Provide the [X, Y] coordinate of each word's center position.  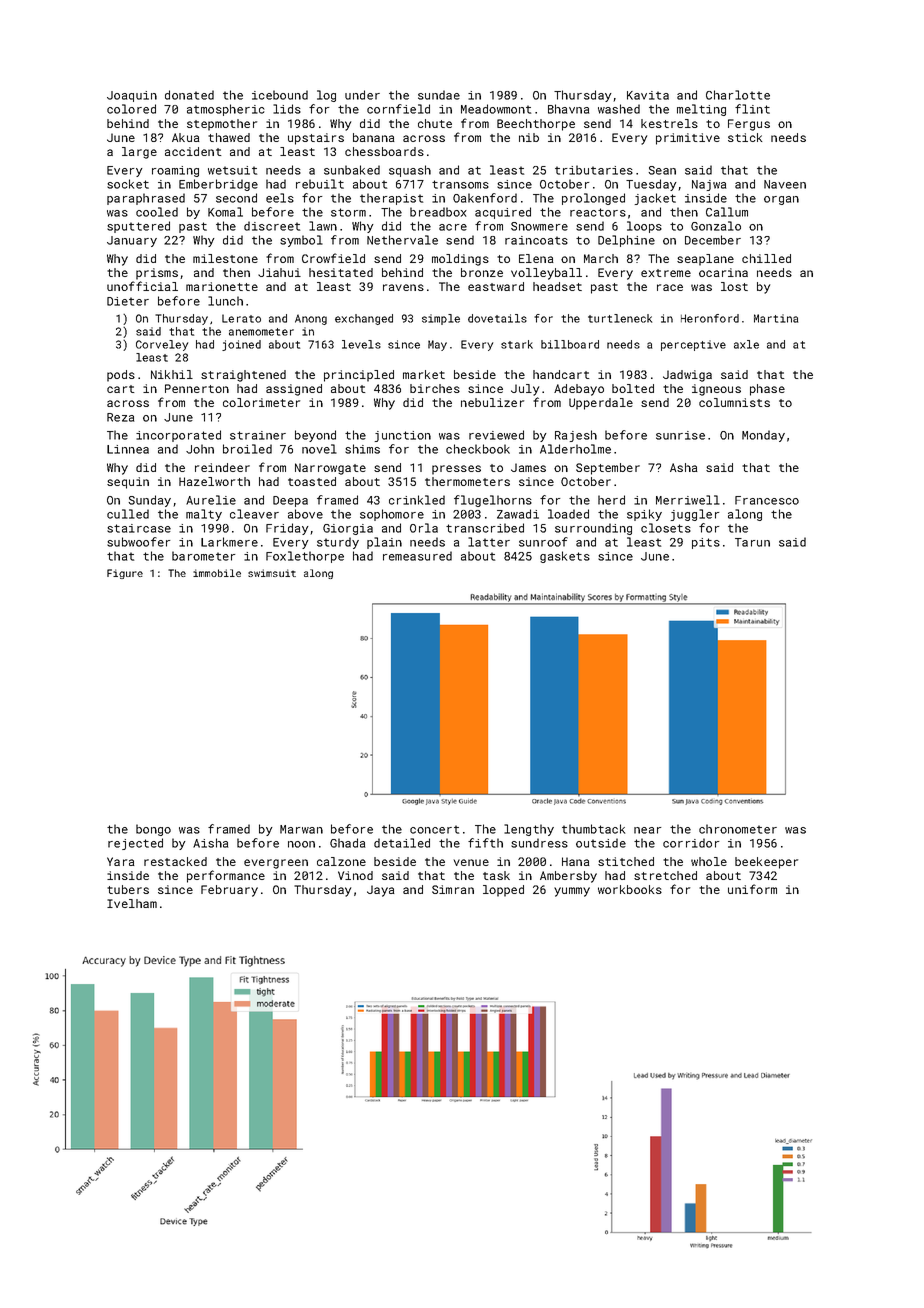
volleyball [546, 274]
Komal [225, 212]
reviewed [496, 435]
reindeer [222, 467]
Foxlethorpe [305, 557]
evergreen [276, 864]
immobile [217, 573]
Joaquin [132, 96]
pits [706, 543]
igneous [716, 390]
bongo [153, 830]
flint [752, 109]
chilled [766, 258]
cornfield [398, 109]
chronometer [738, 829]
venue [471, 862]
